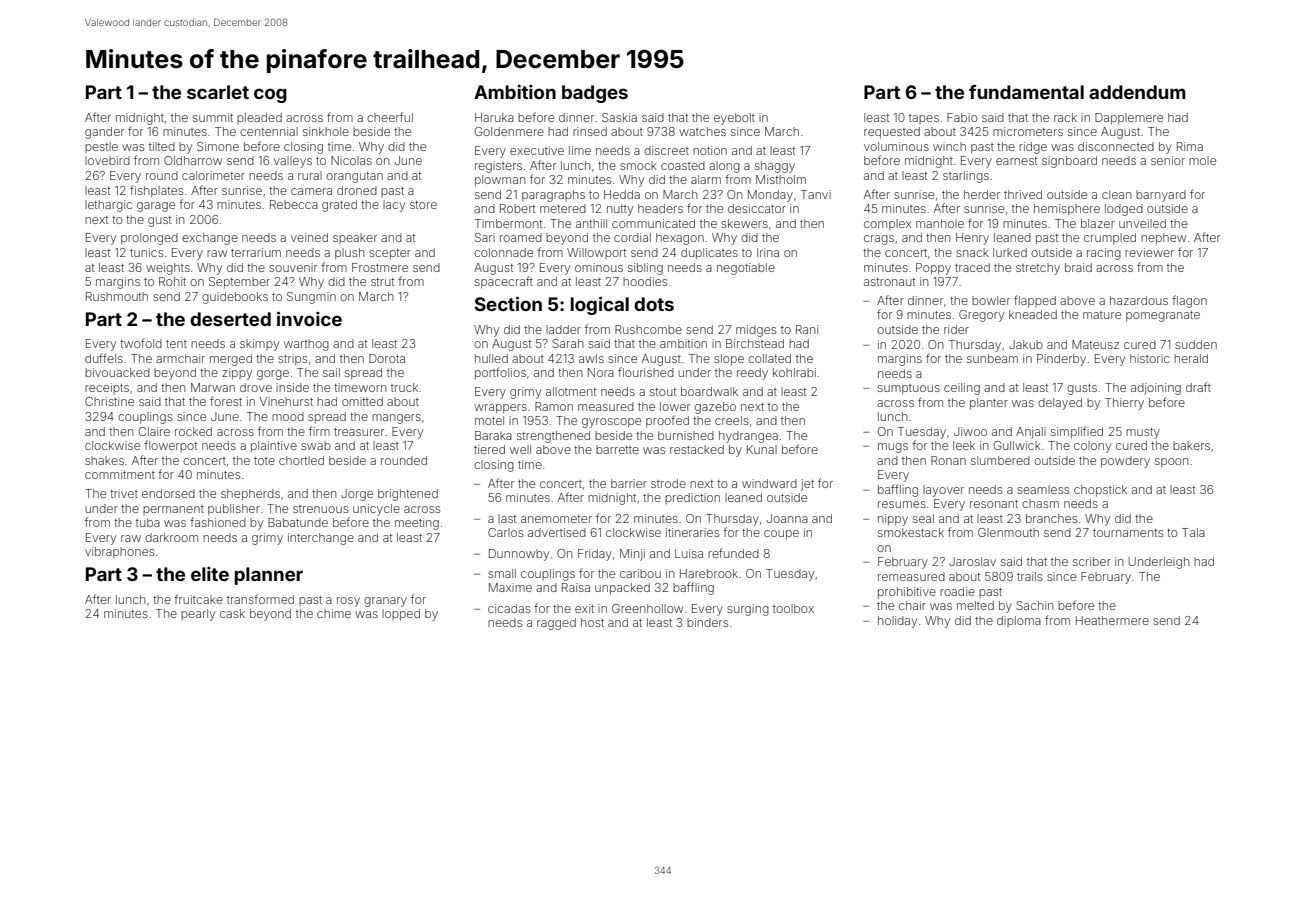  I want to click on flourished, so click(646, 372).
